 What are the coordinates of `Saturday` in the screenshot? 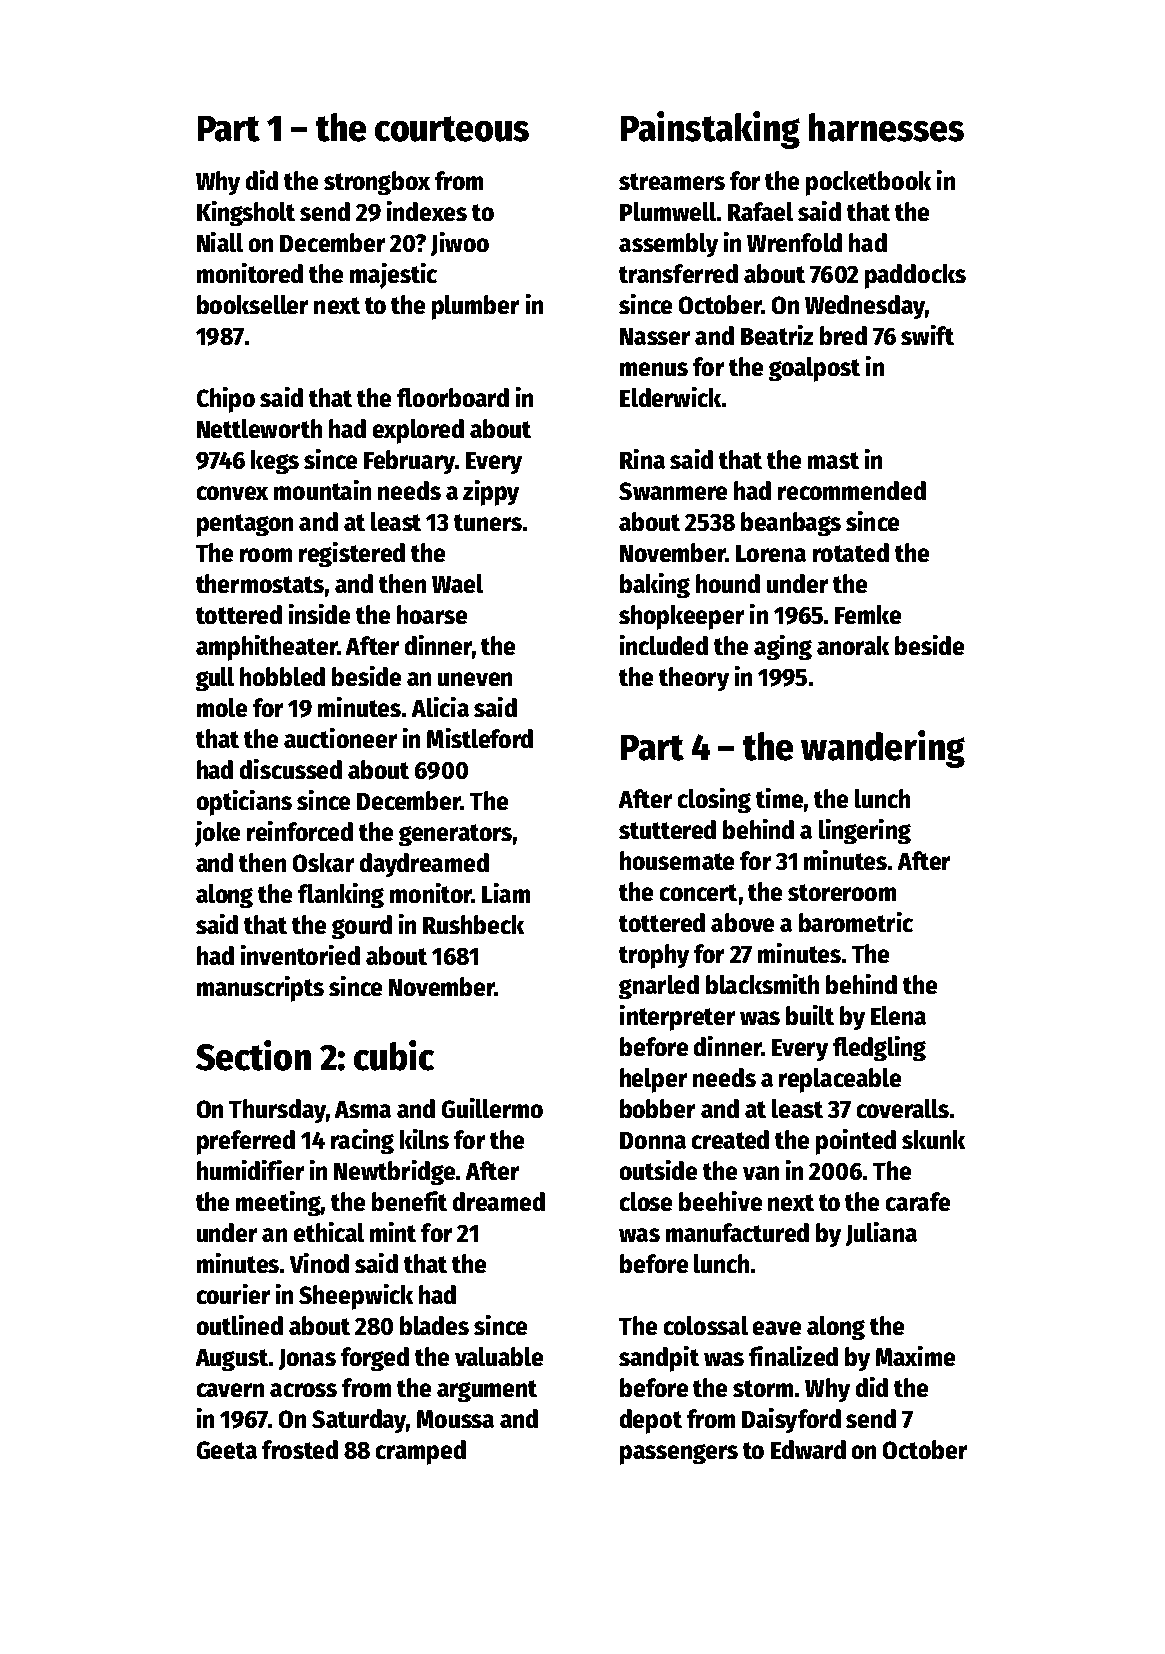 It's located at (359, 1421).
